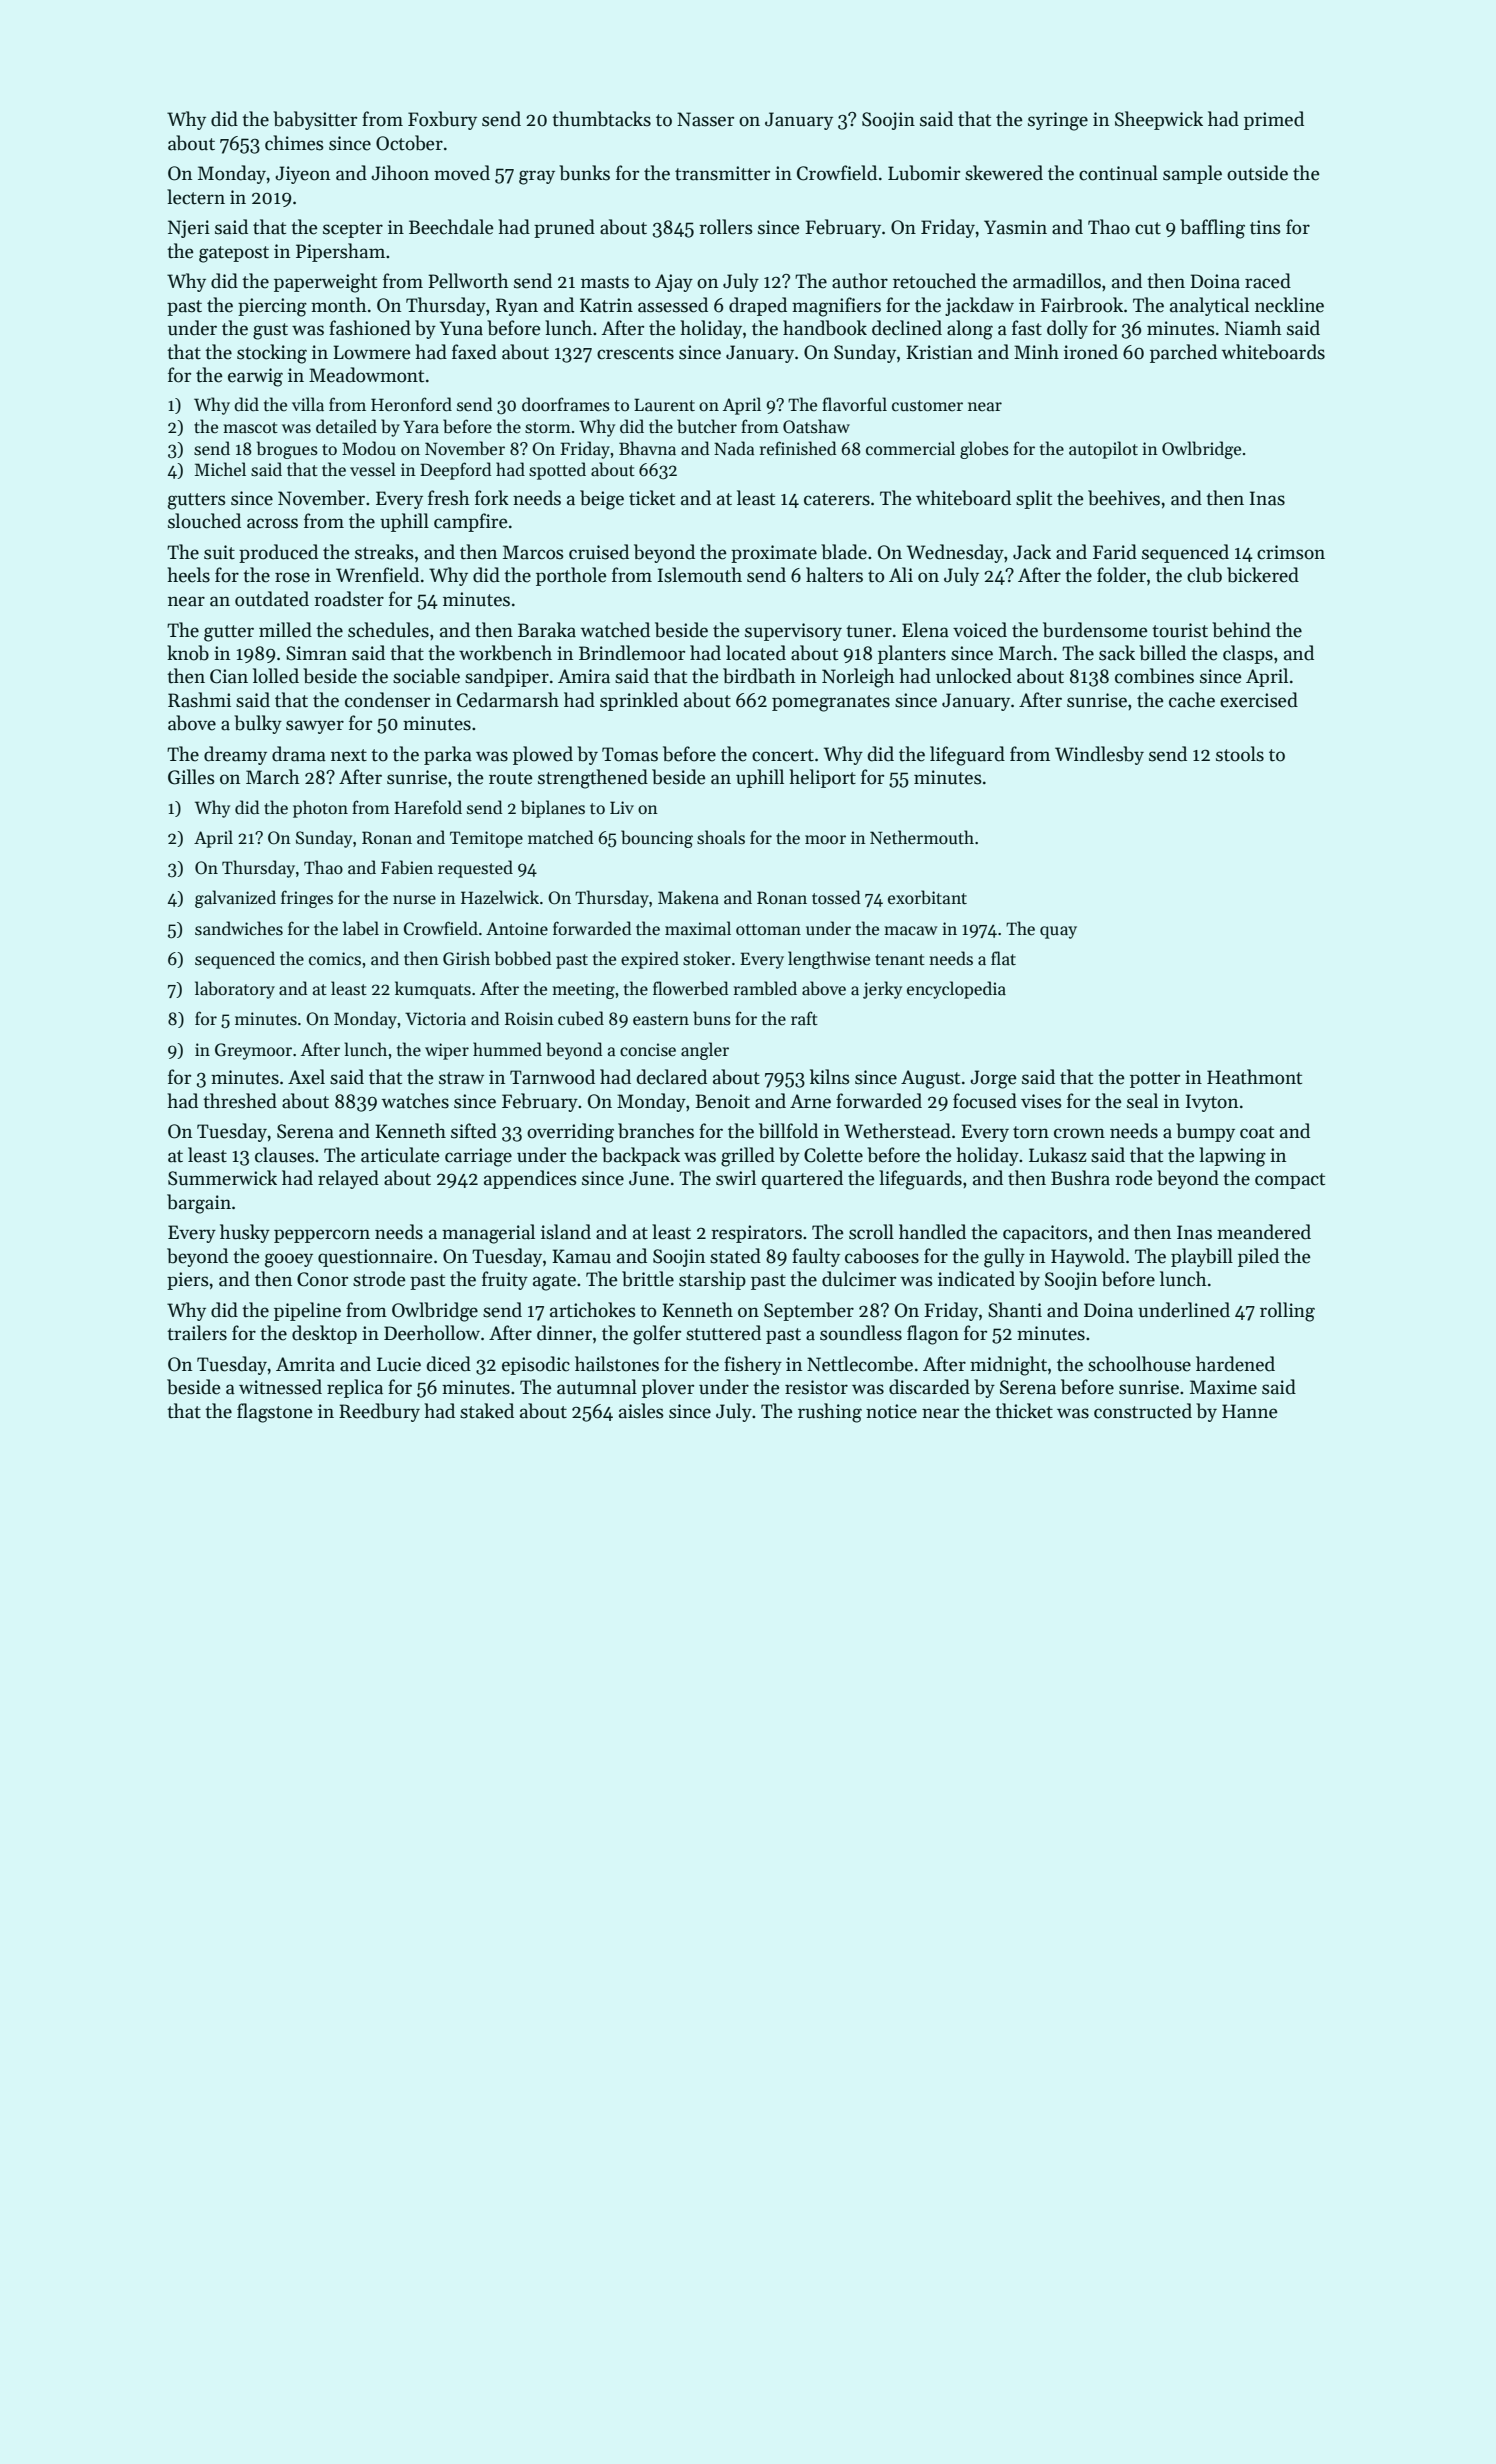 Image resolution: width=1496 pixels, height=2464 pixels. I want to click on flagon, so click(933, 1335).
